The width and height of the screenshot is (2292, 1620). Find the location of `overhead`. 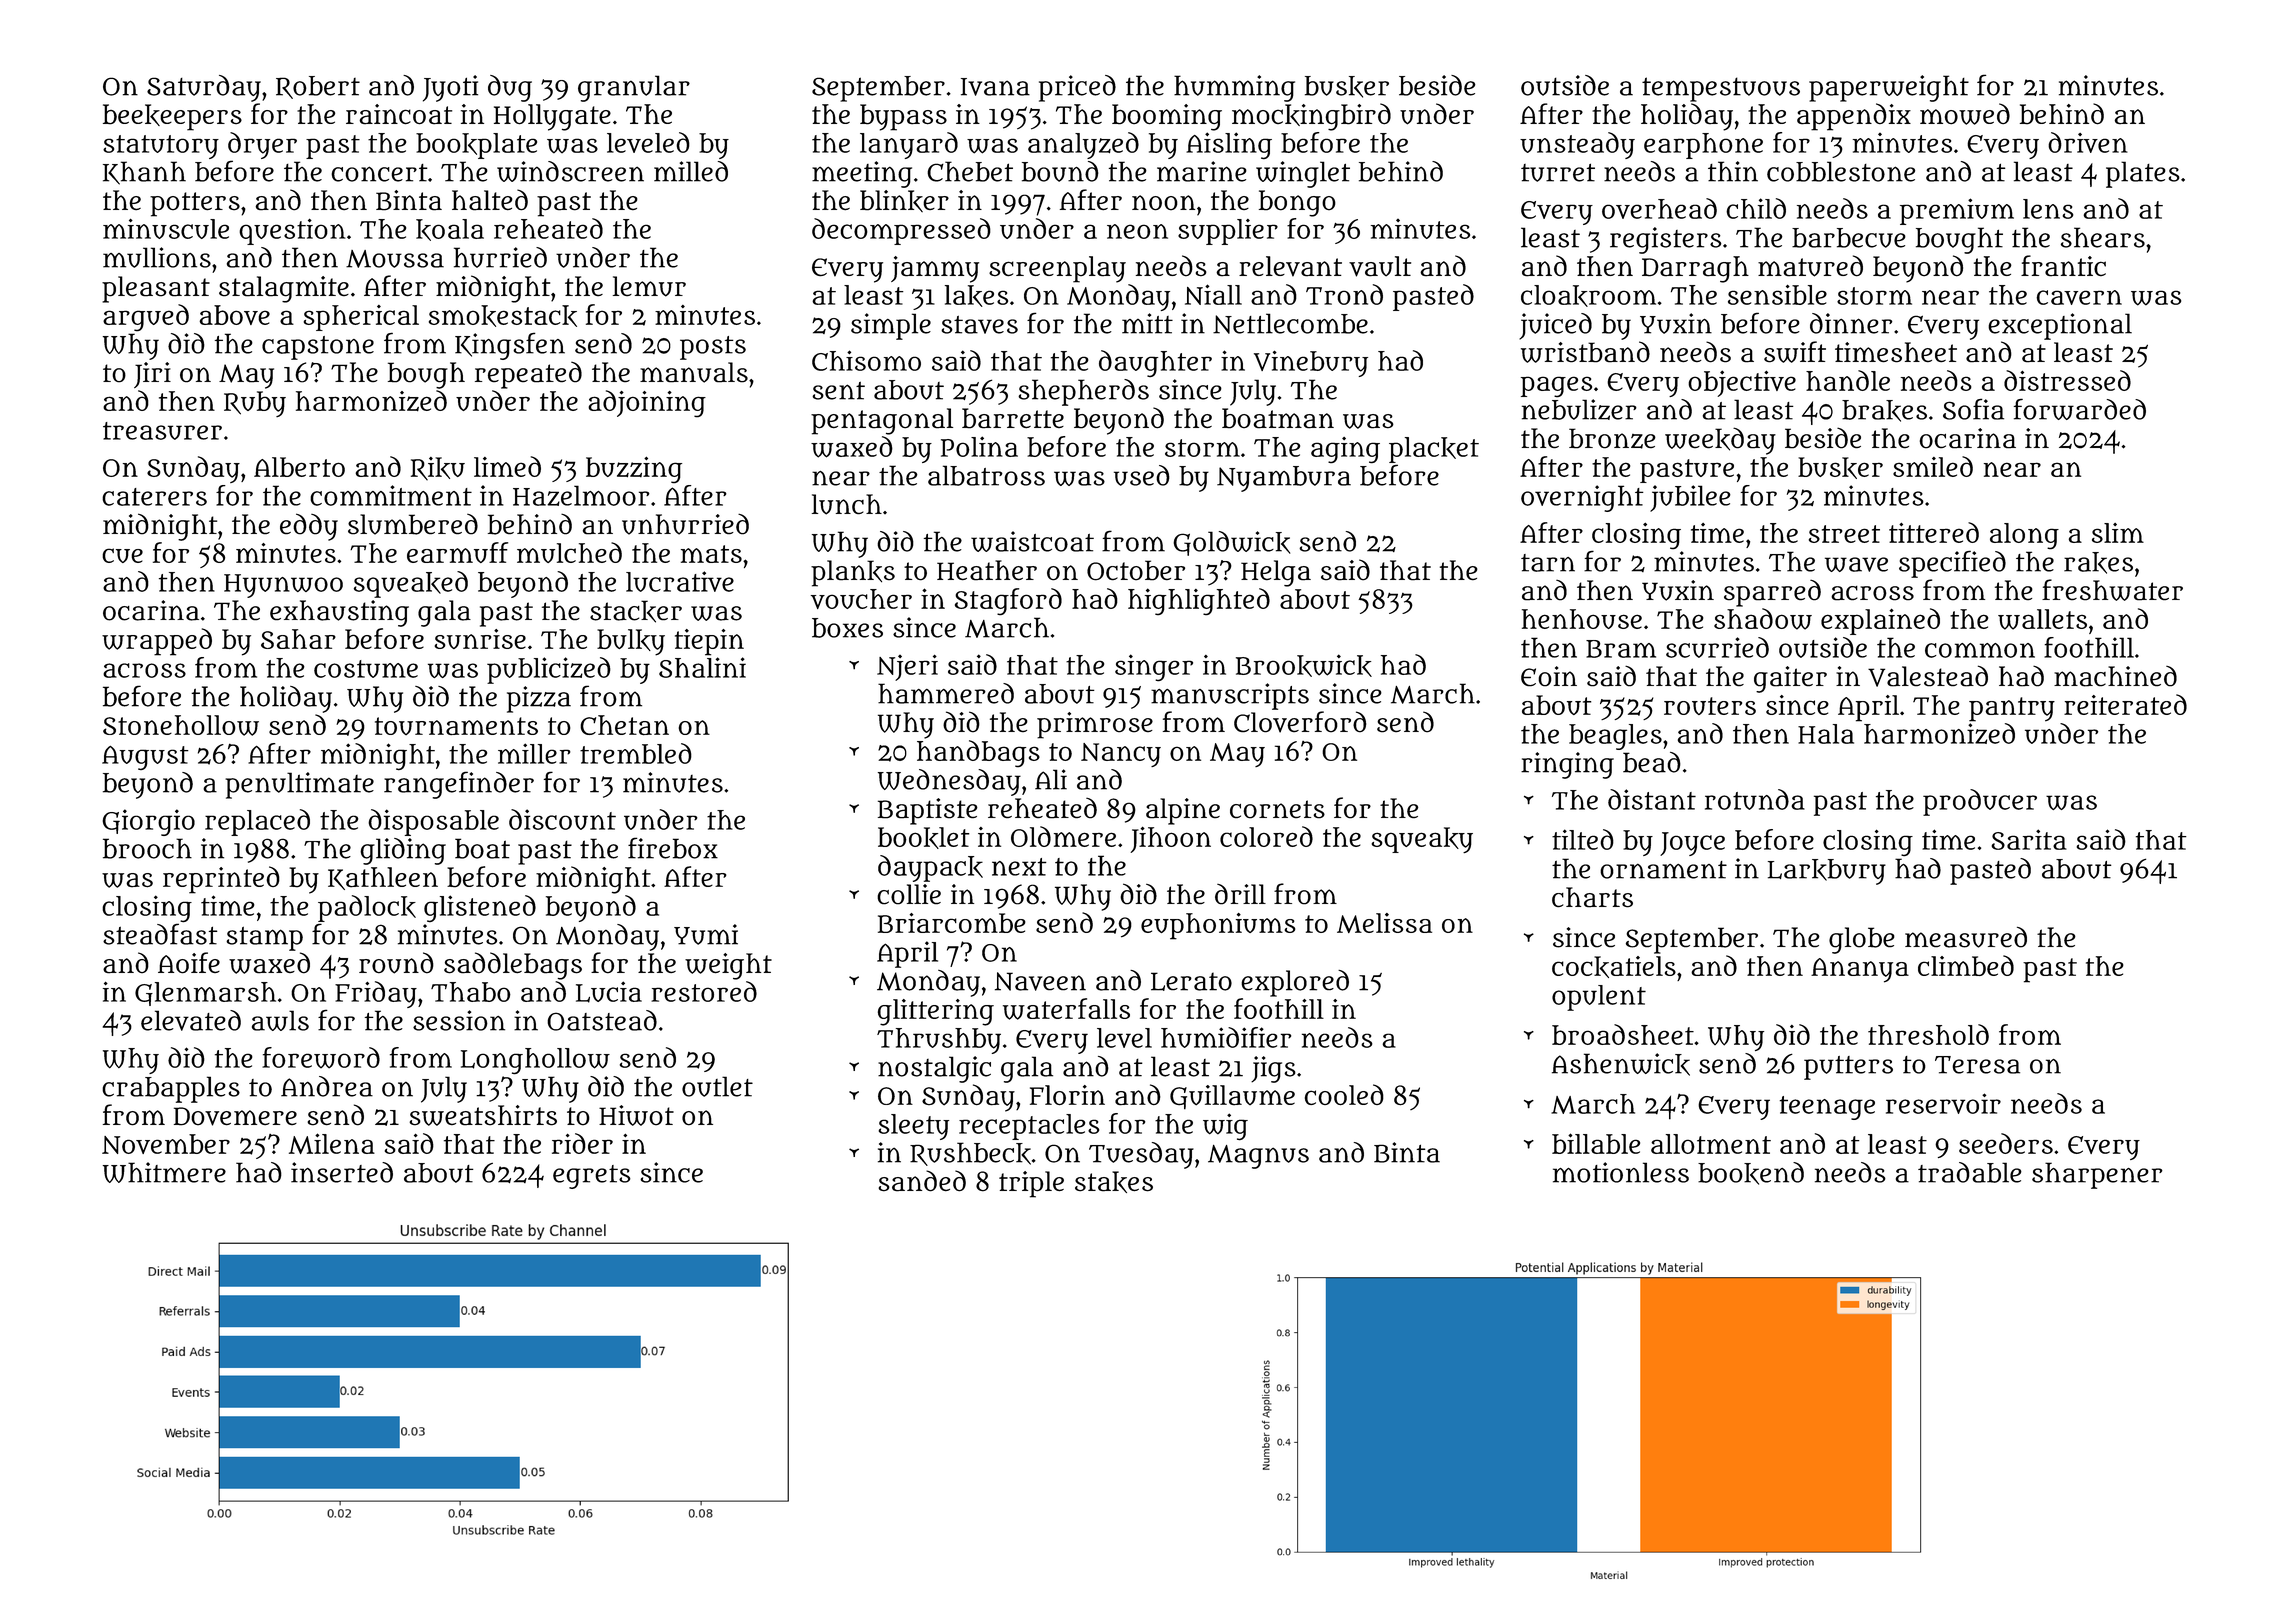

overhead is located at coordinates (1659, 208).
